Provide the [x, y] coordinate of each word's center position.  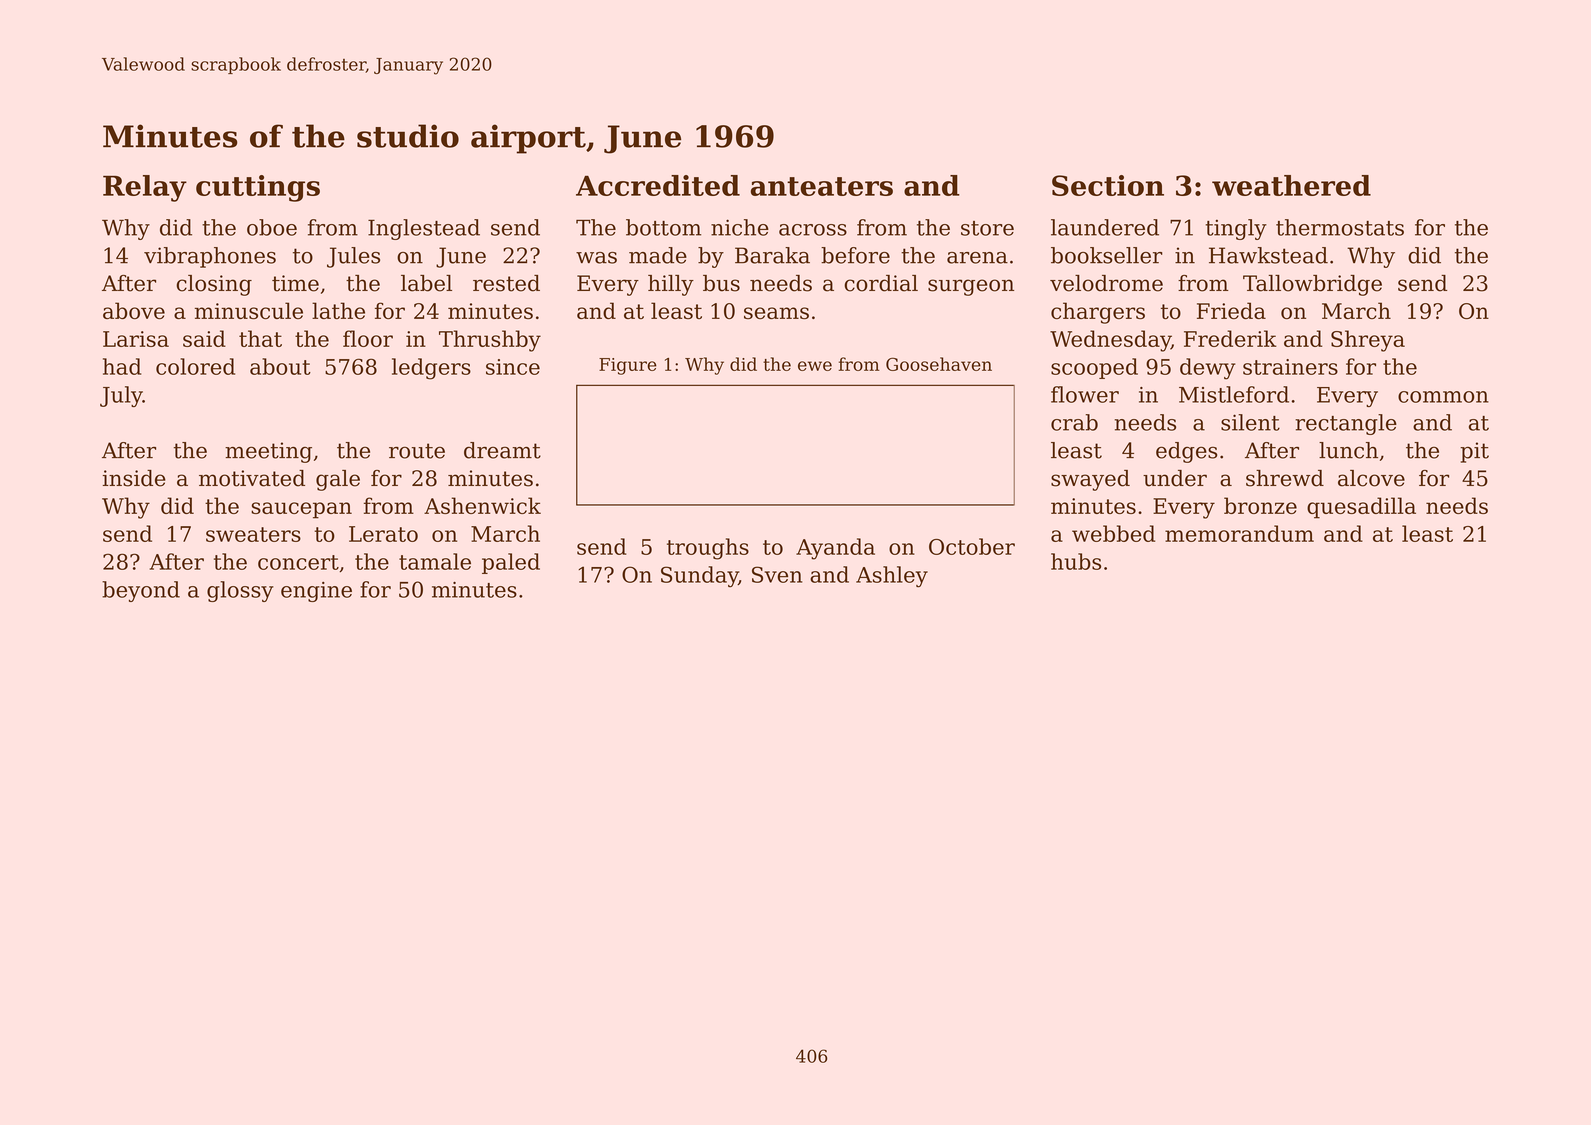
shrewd [1285, 478]
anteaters [822, 186]
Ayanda [835, 549]
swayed [1090, 480]
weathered [1291, 185]
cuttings [258, 188]
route [417, 451]
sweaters [253, 534]
